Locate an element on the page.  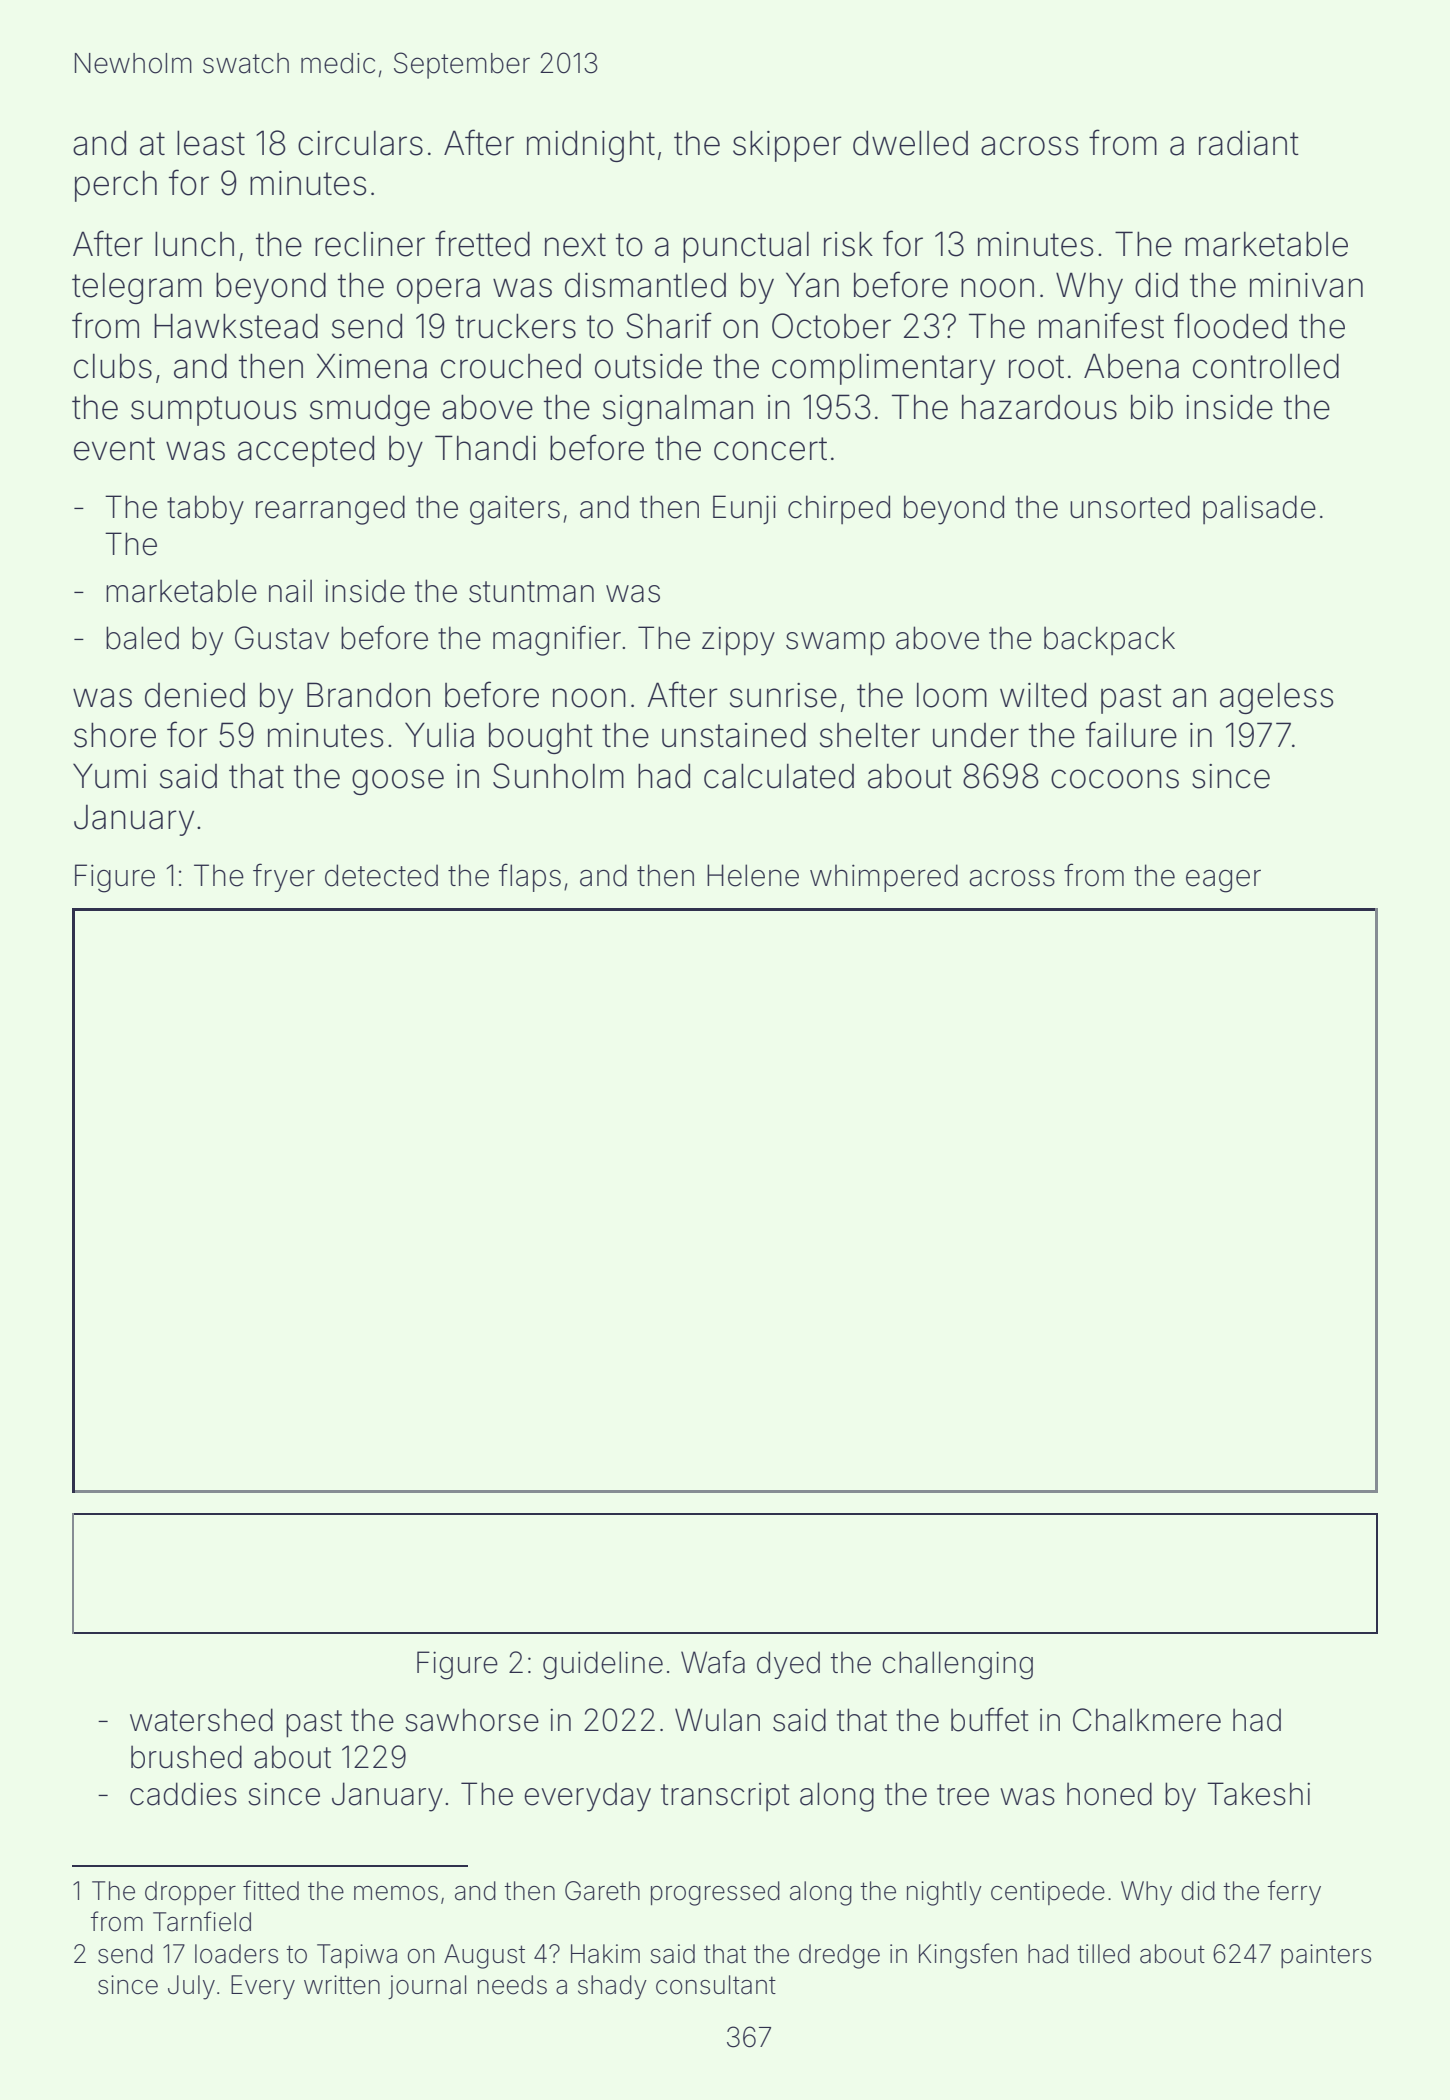
memos is located at coordinates (396, 1893).
